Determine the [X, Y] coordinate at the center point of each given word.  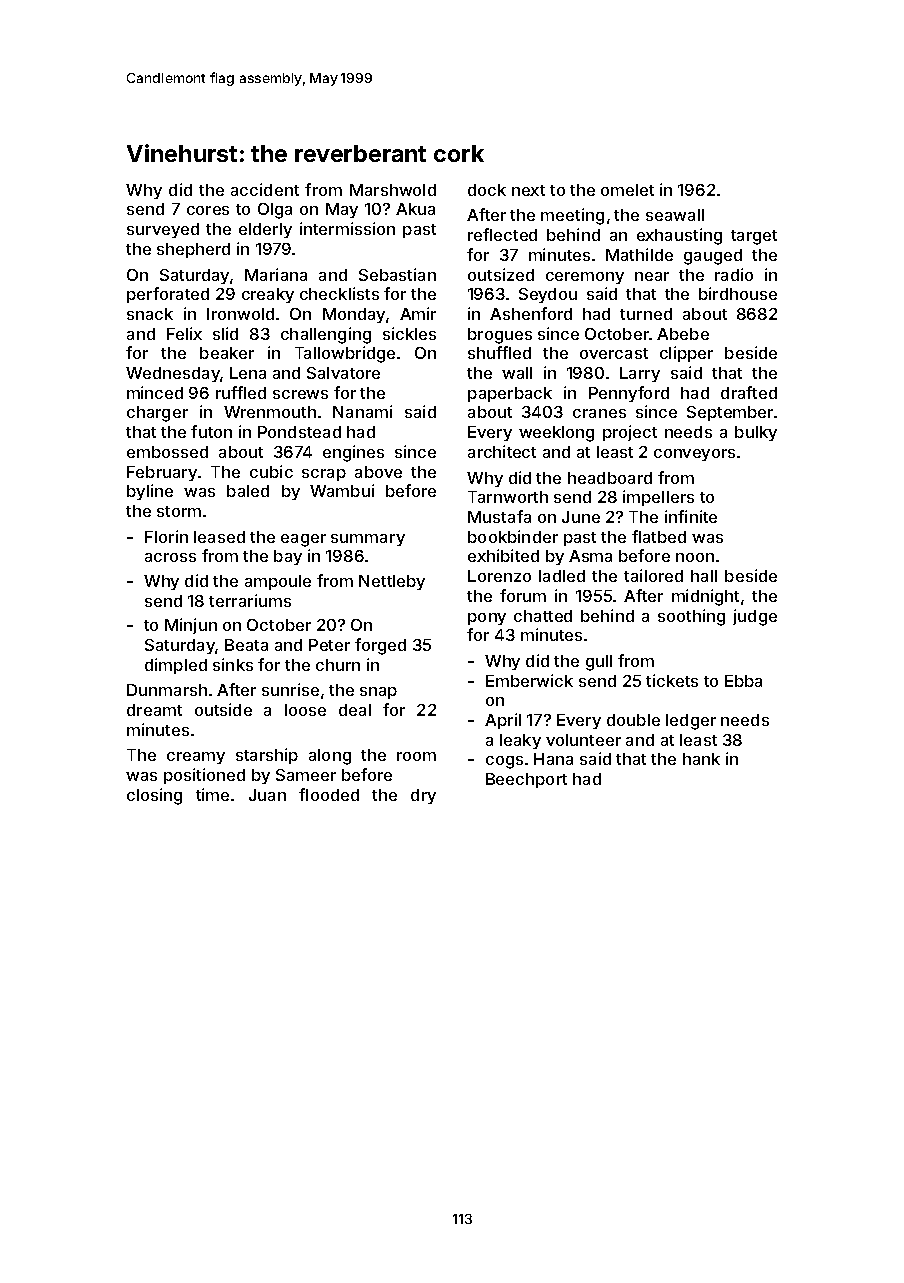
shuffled [499, 352]
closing [154, 796]
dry [423, 796]
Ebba [743, 681]
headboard [610, 478]
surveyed [163, 230]
